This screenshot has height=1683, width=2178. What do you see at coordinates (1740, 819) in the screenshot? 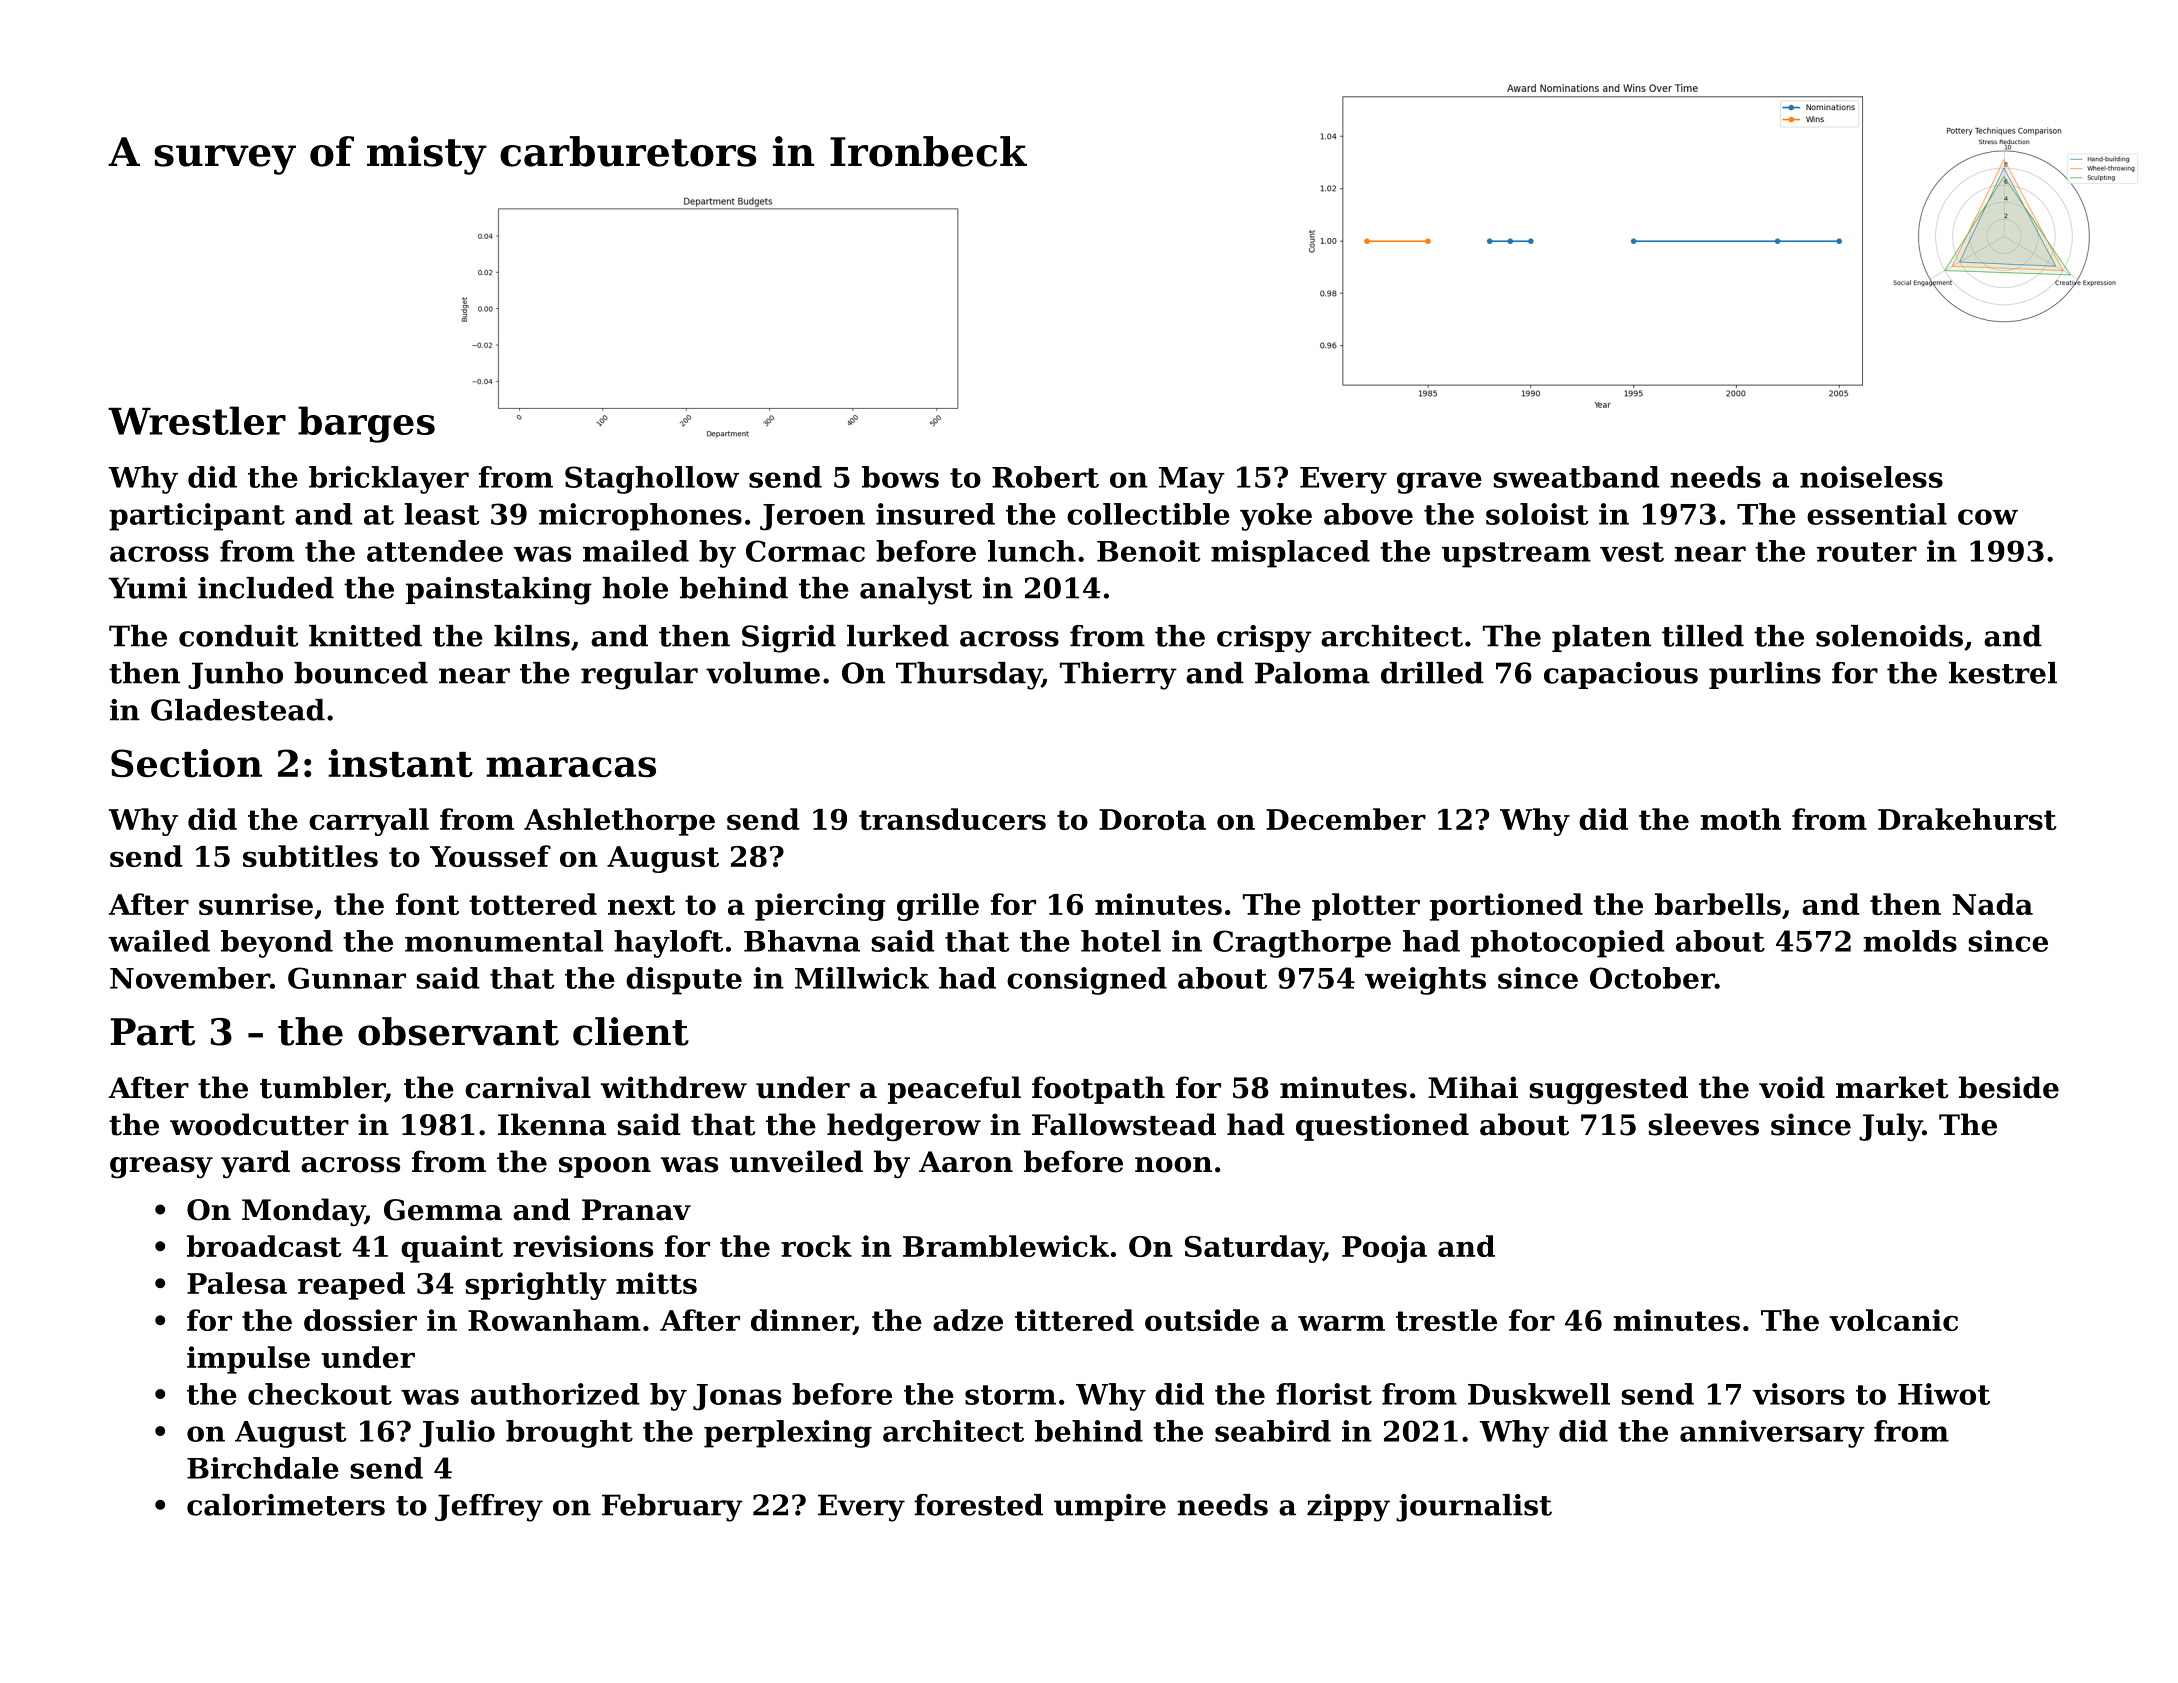
I see `moth` at bounding box center [1740, 819].
